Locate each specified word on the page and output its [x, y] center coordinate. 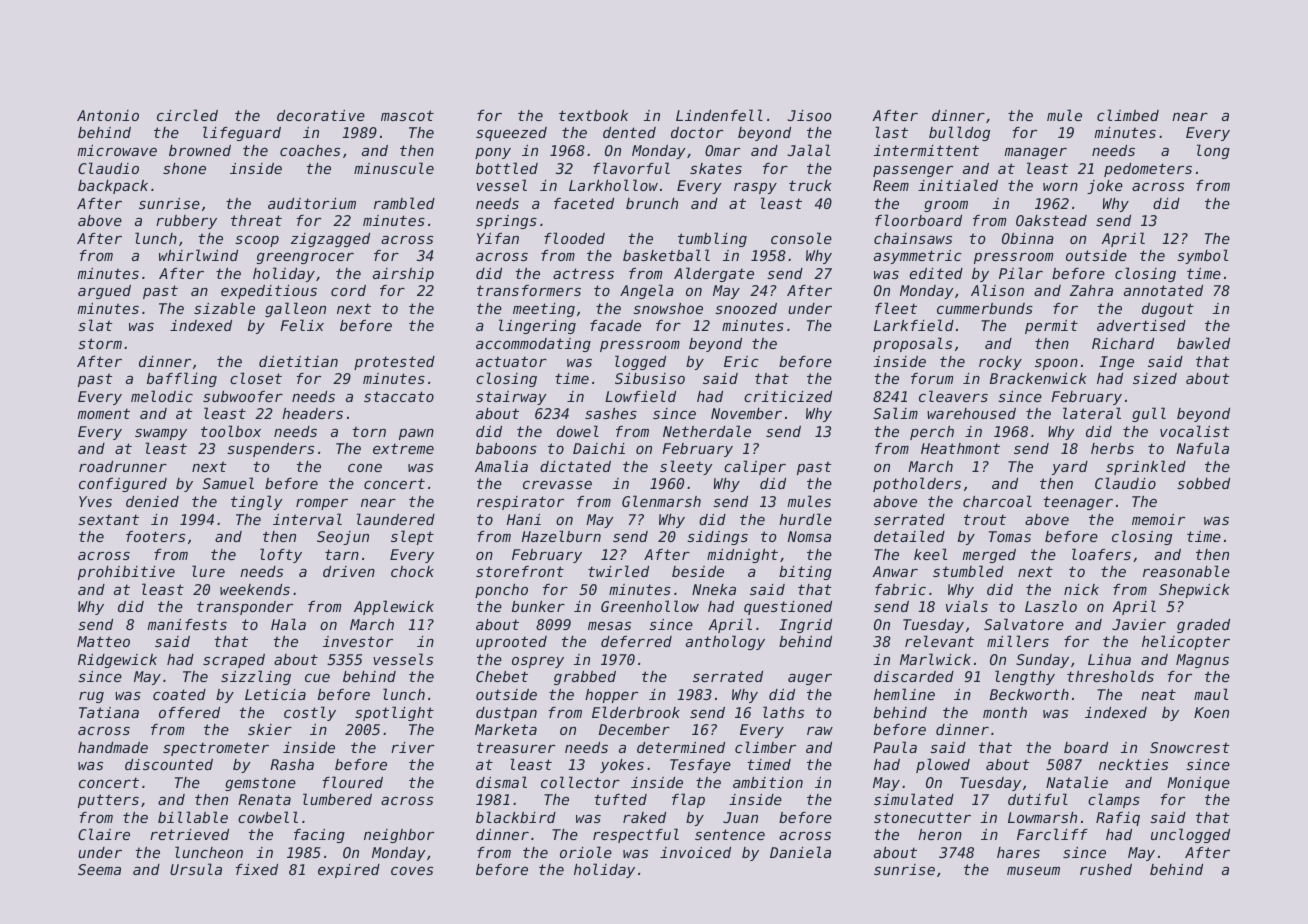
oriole [586, 852]
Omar [722, 150]
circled [187, 115]
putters [108, 801]
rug [91, 697]
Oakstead [1051, 220]
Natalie [1077, 782]
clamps [1114, 800]
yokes [622, 766]
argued [104, 292]
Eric [741, 361]
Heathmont [960, 448]
